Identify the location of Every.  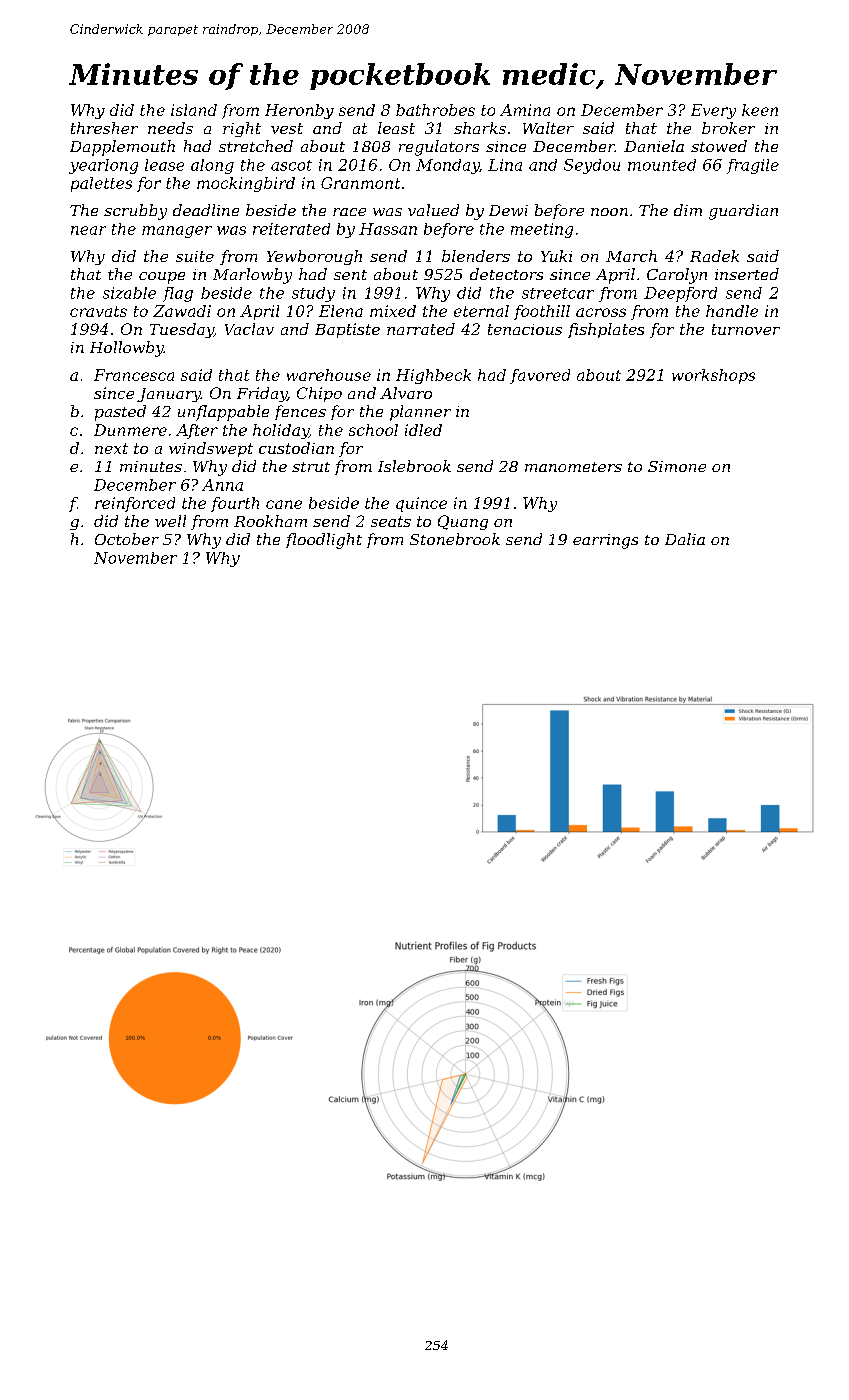
(713, 111).
